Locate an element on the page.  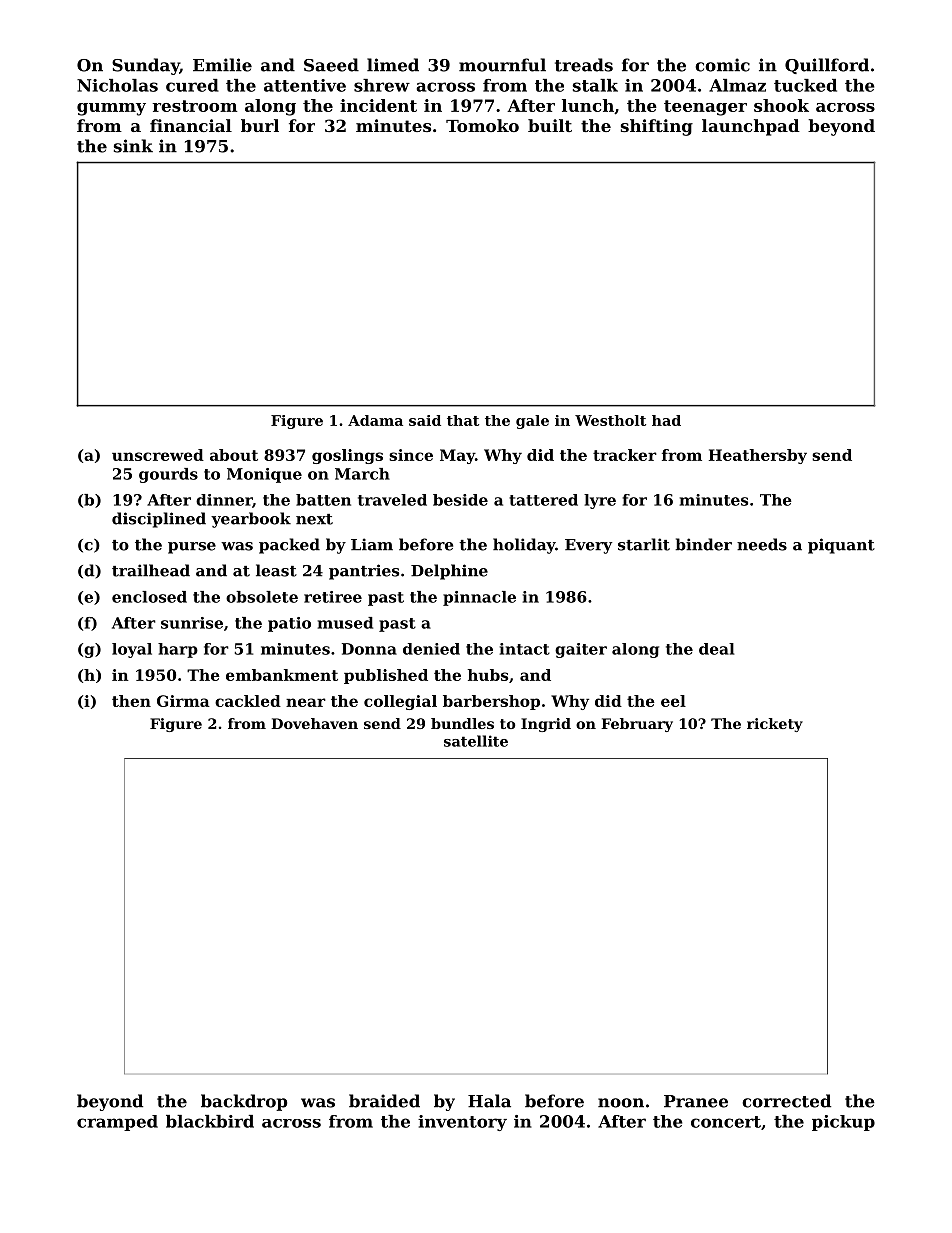
burl is located at coordinates (260, 125).
